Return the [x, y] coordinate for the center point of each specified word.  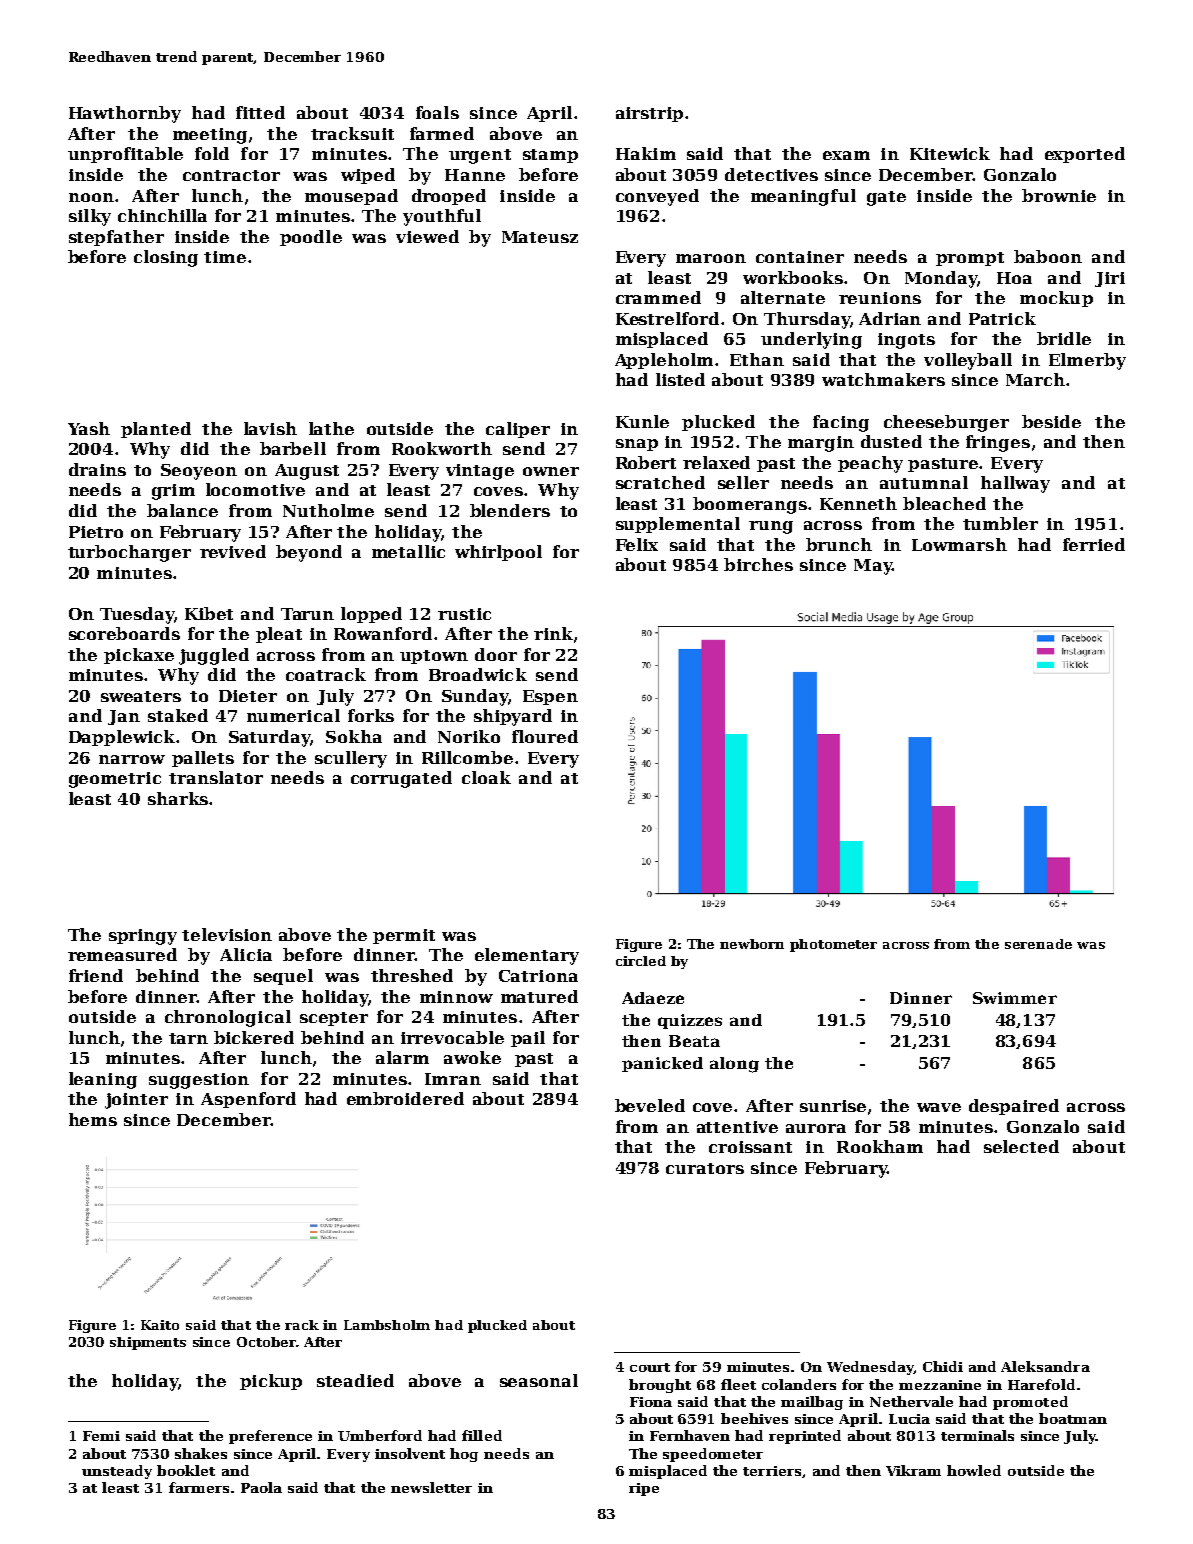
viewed [427, 236]
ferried [1094, 544]
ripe [644, 1489]
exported [1085, 155]
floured [545, 736]
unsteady [117, 1472]
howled [974, 1470]
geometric [115, 780]
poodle [311, 238]
